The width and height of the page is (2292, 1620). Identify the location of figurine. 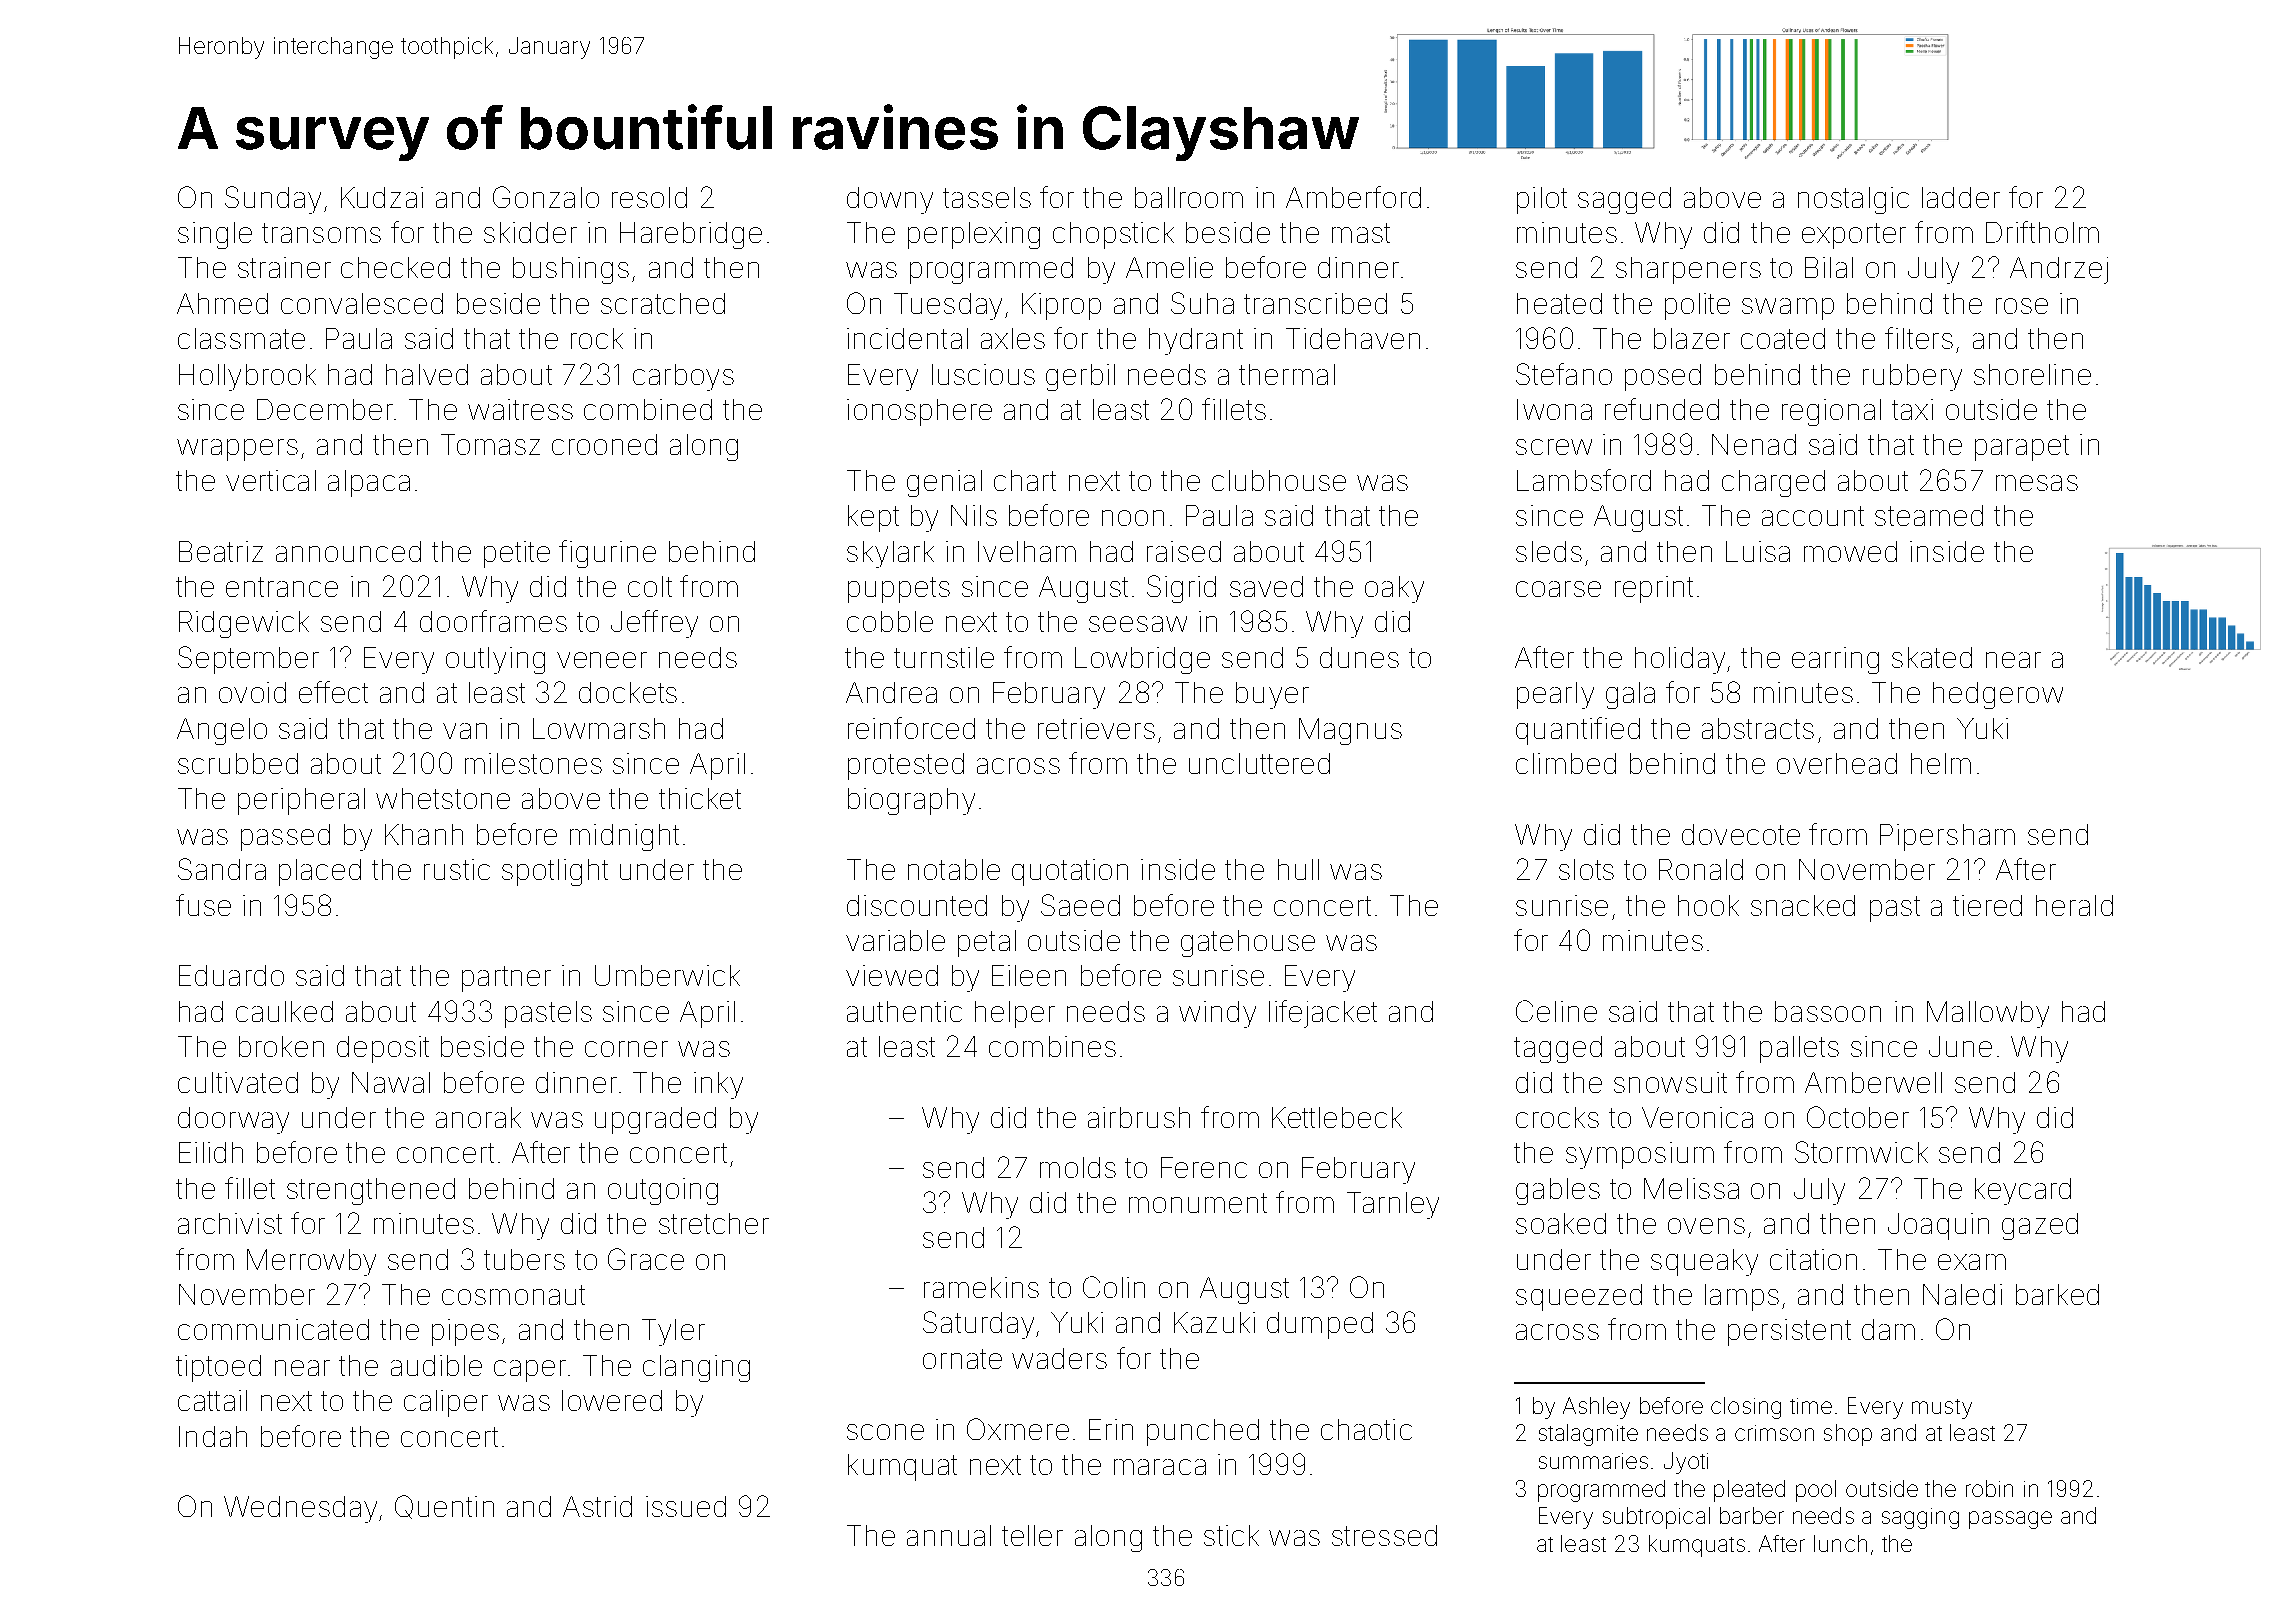
(607, 554).
